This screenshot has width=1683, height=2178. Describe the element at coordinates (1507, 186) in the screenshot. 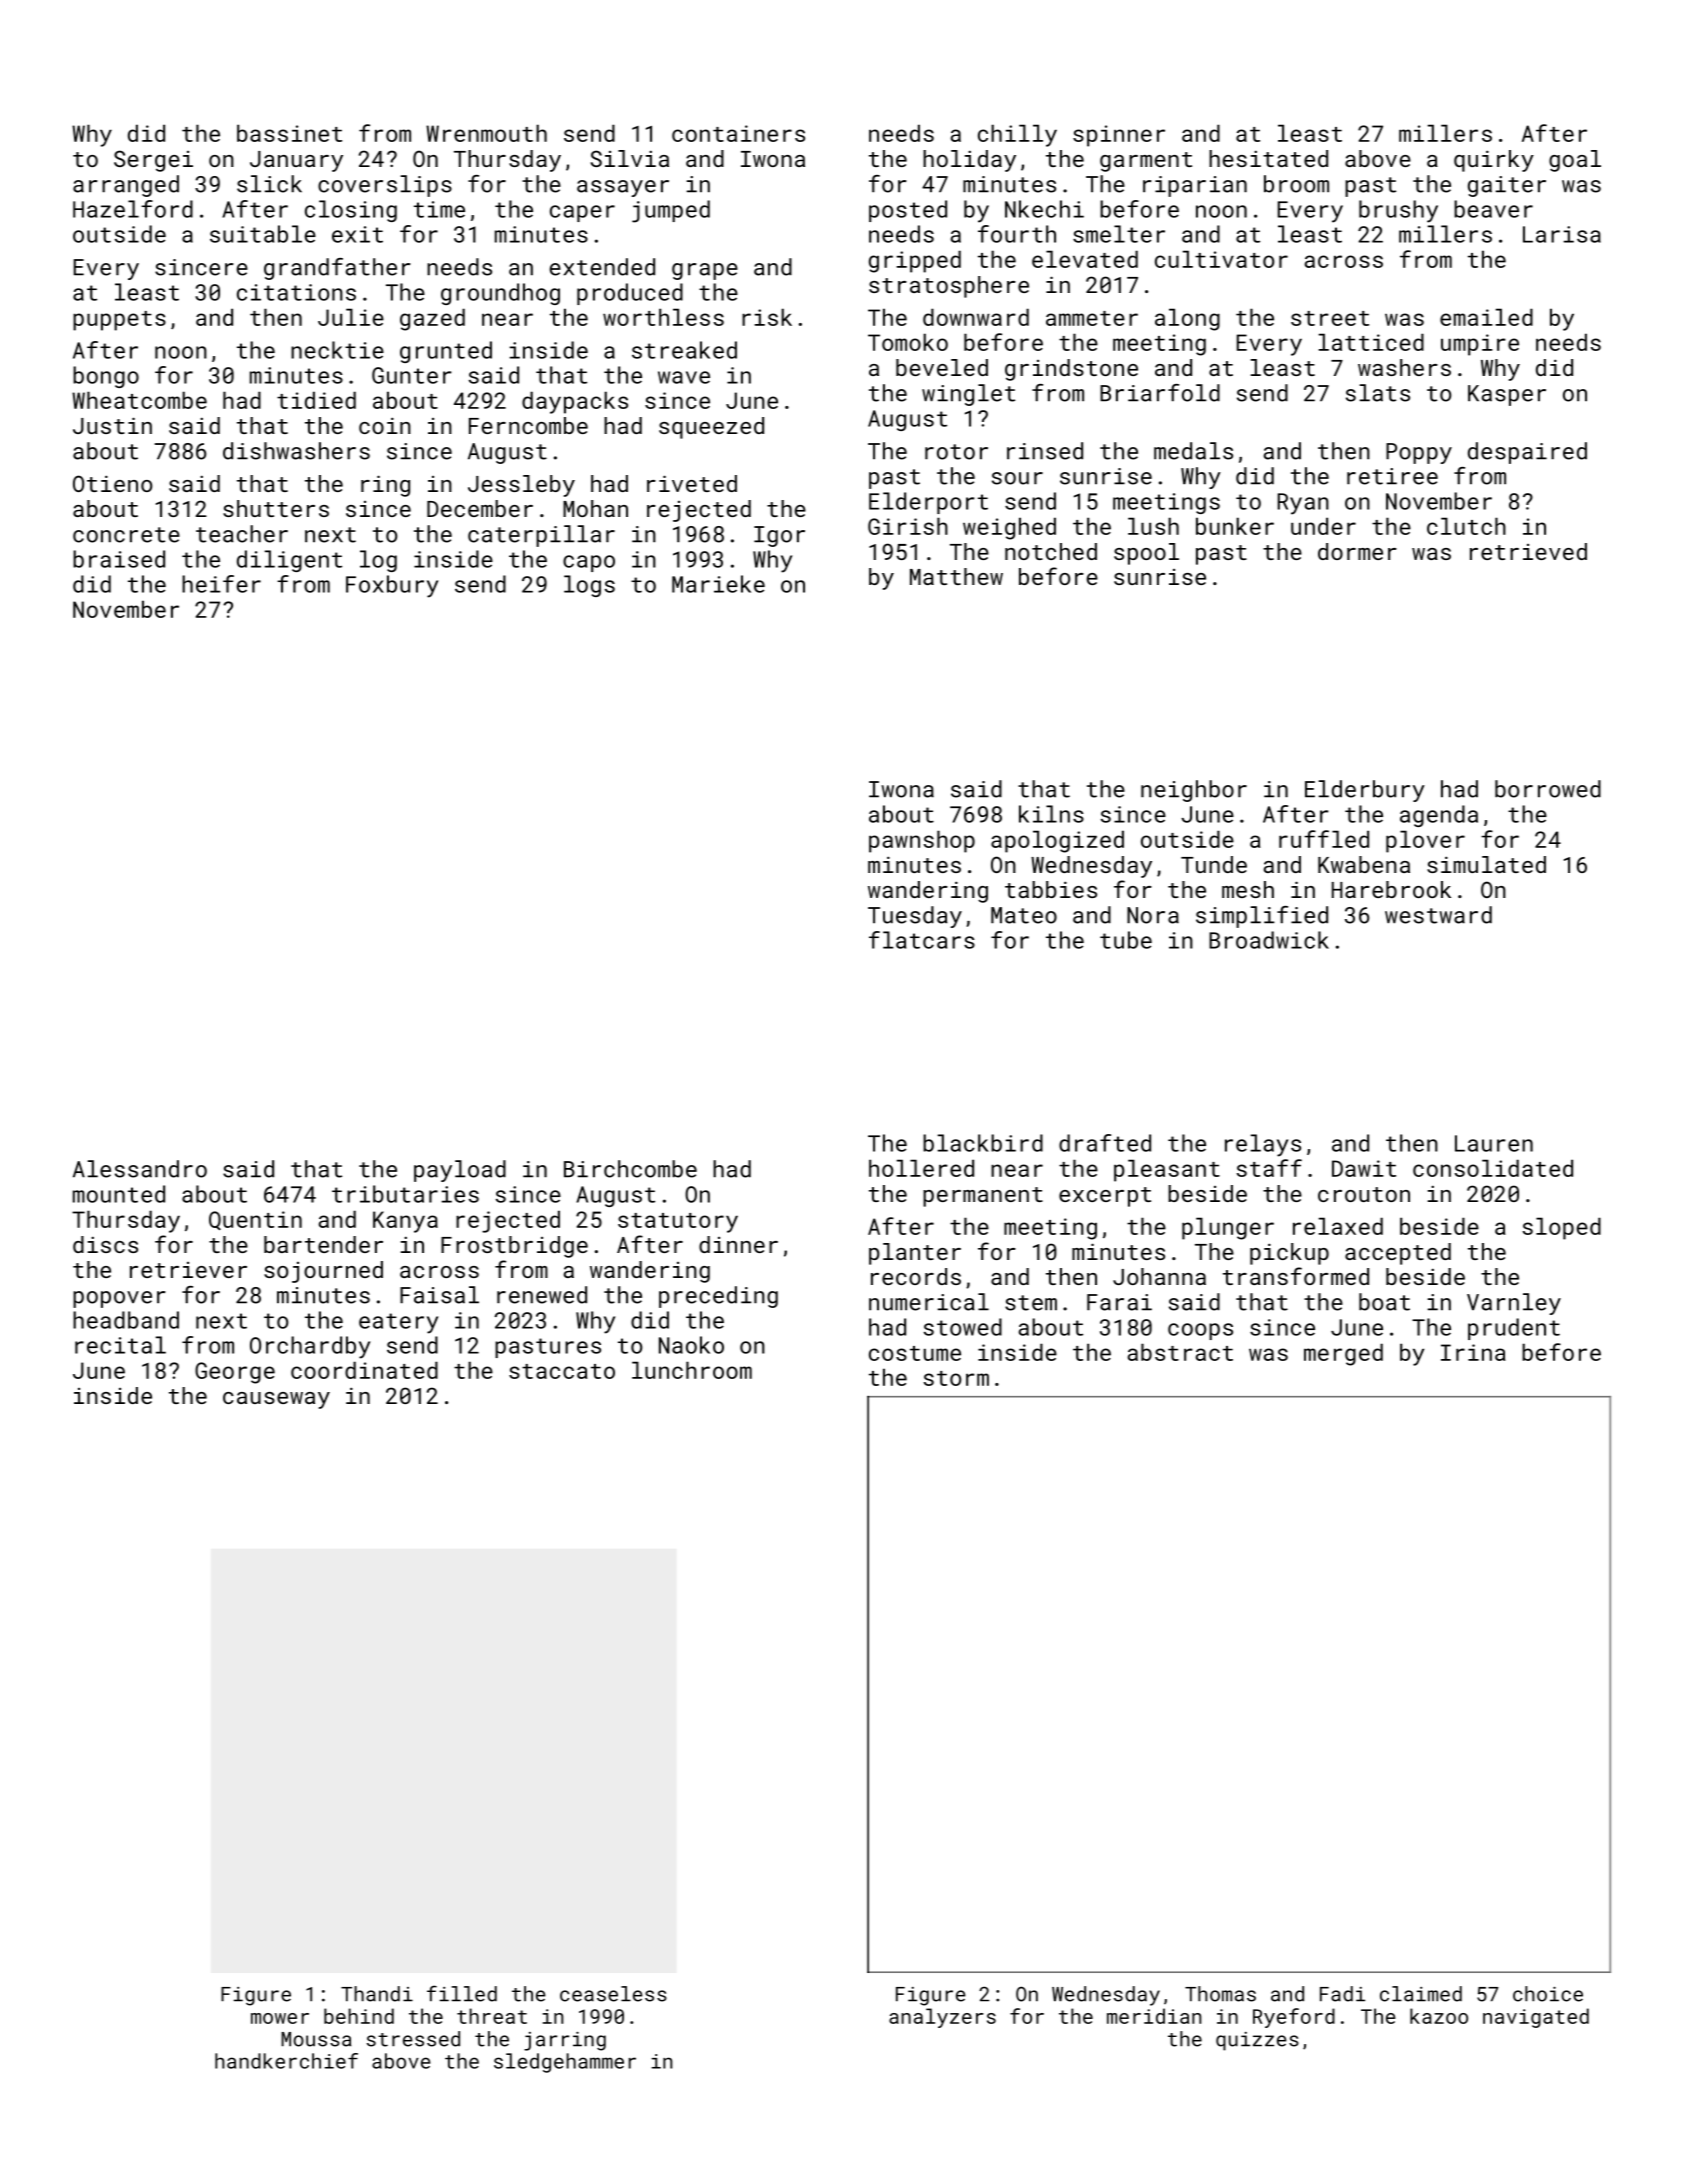

I see `gaiter` at that location.
